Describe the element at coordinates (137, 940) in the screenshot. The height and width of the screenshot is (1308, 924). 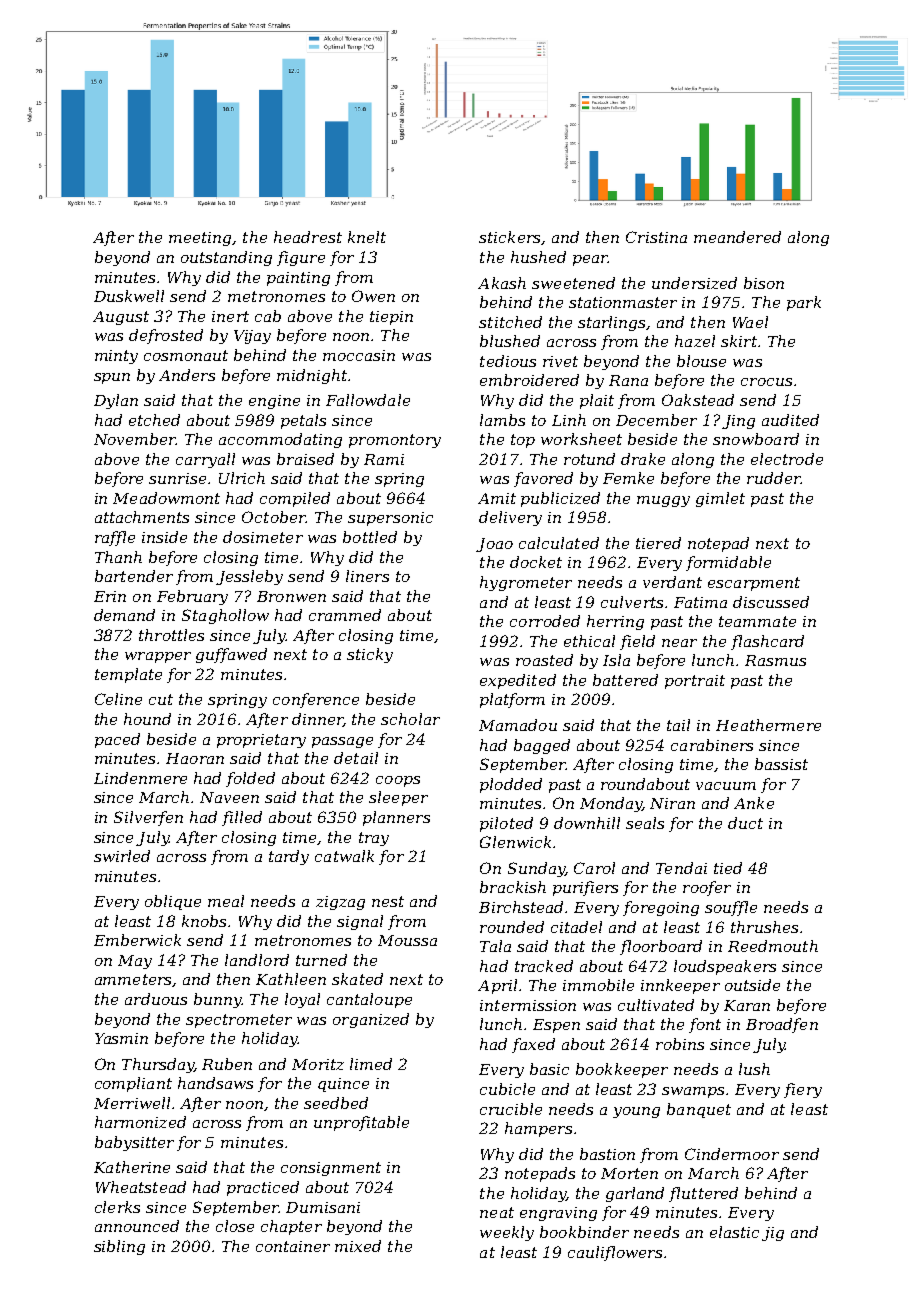
I see `Emberwick` at that location.
